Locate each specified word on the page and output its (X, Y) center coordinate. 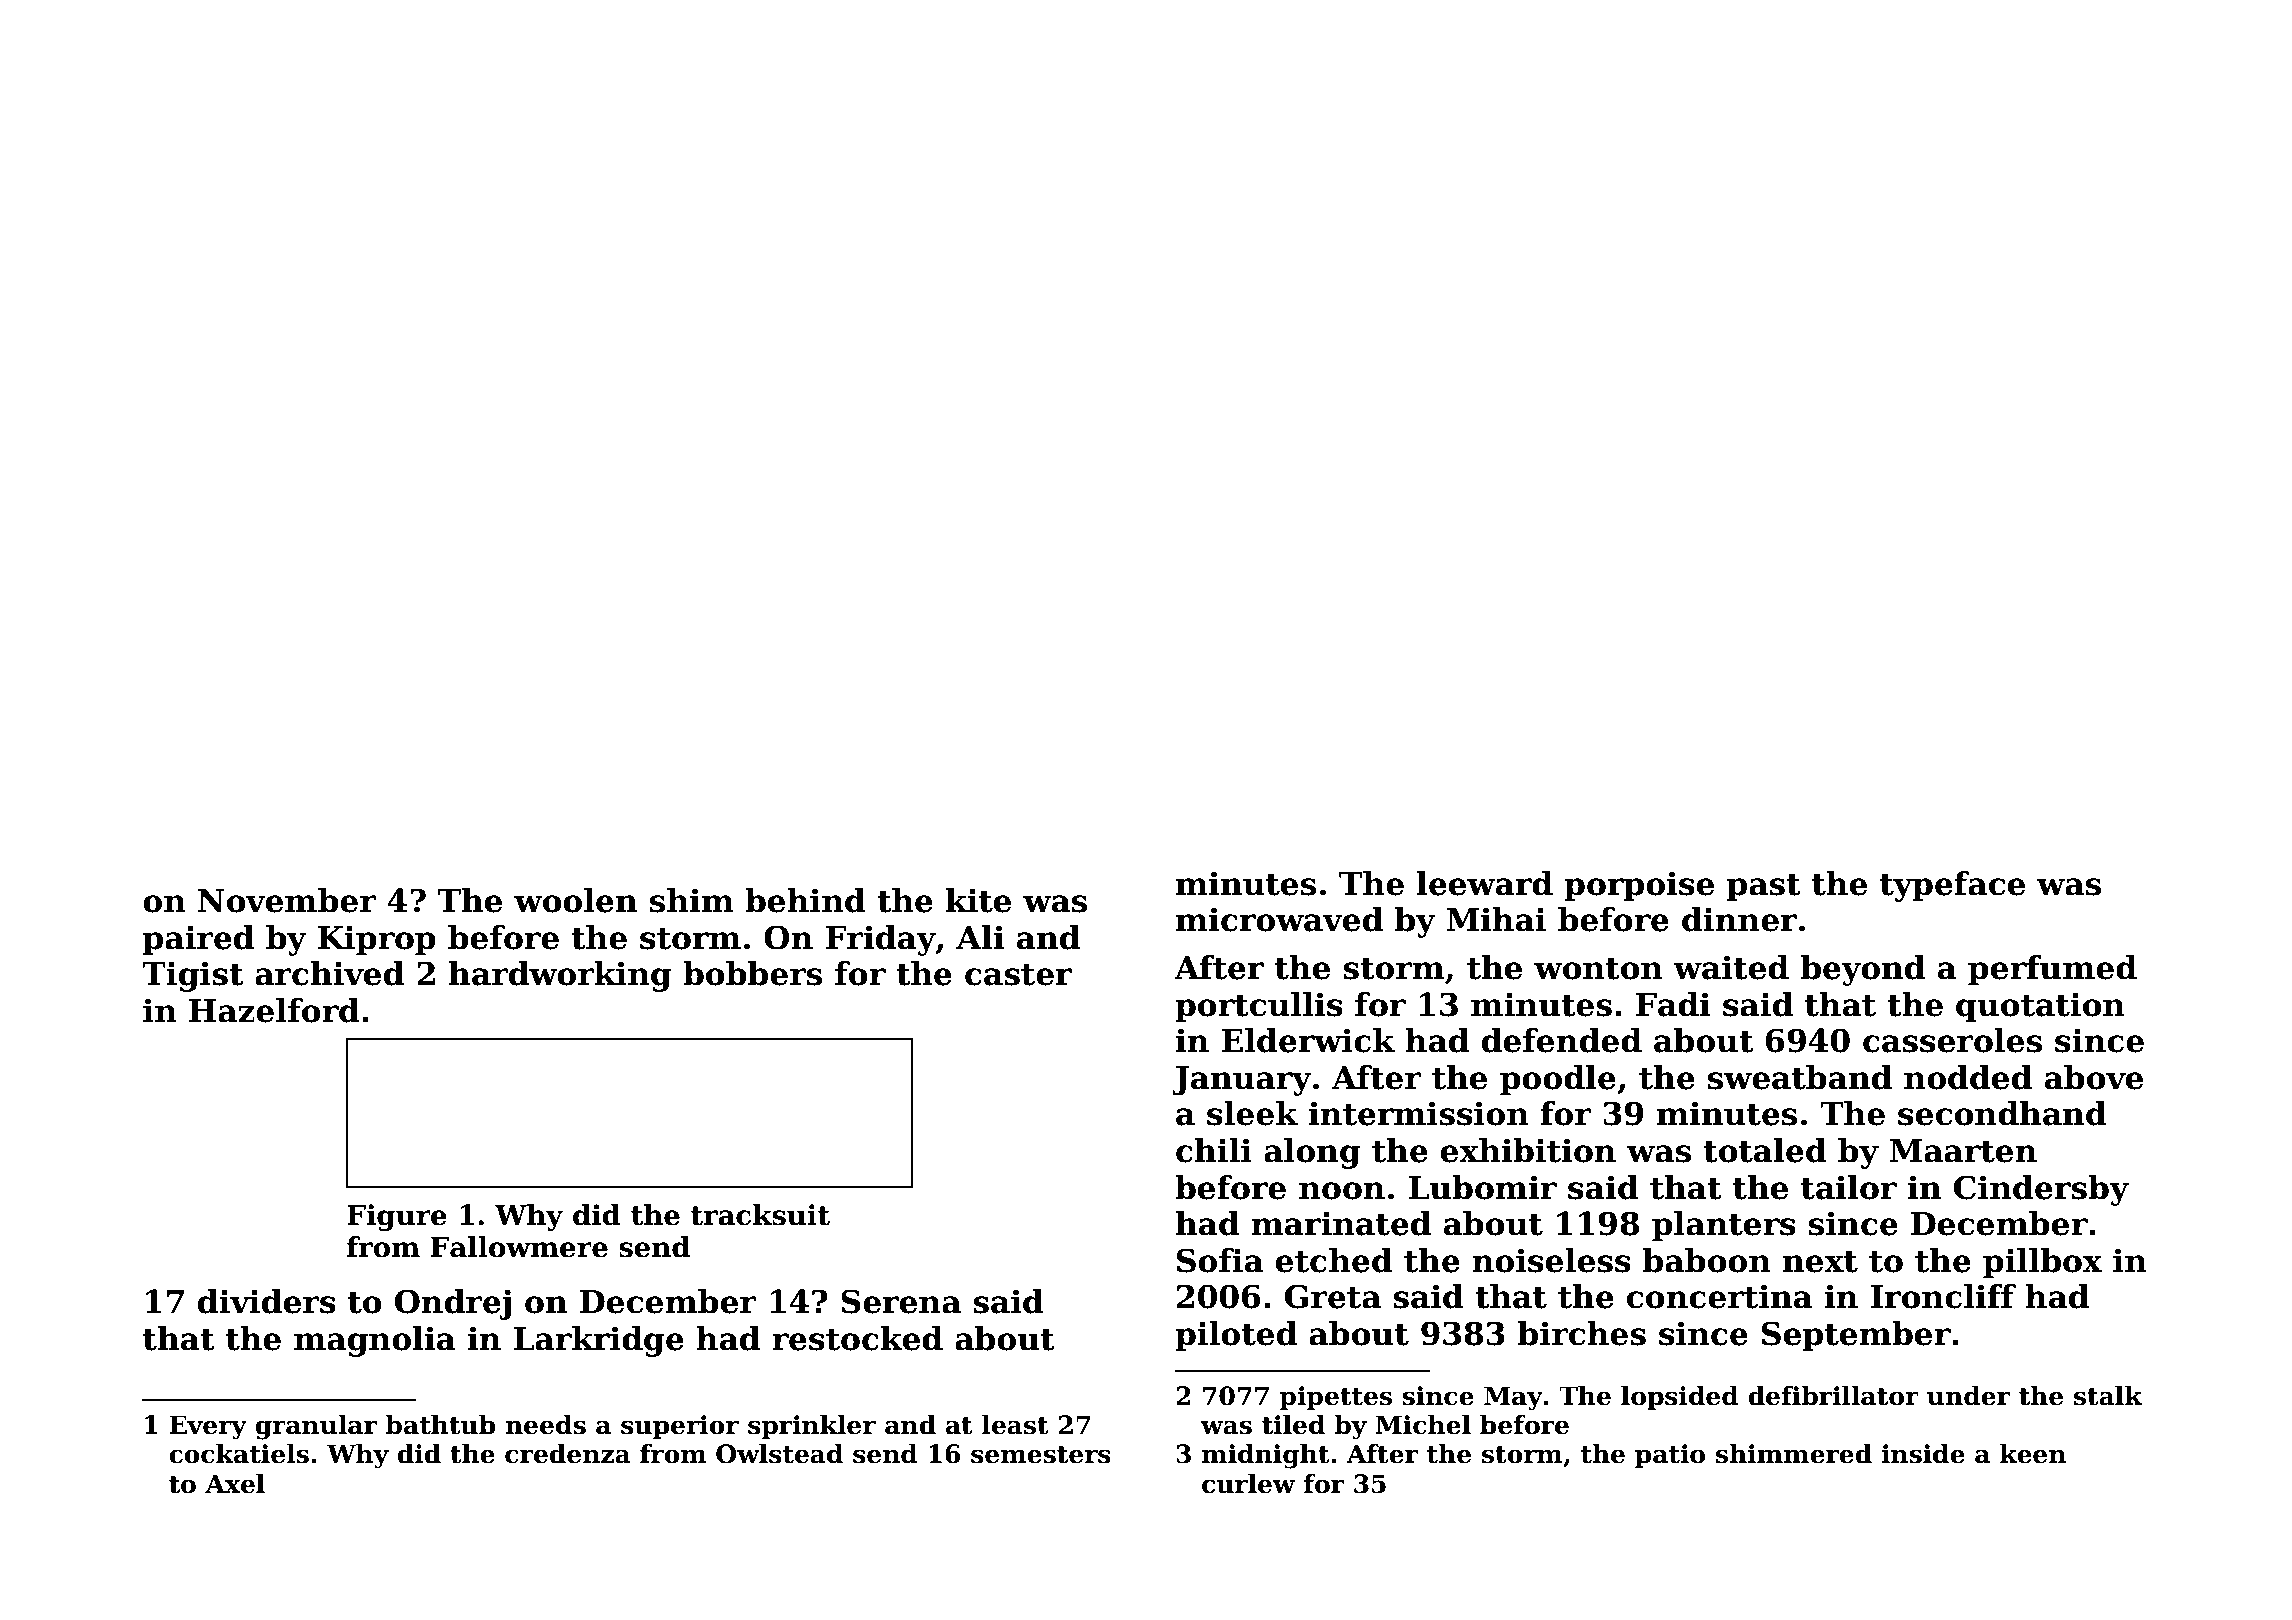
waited (1731, 967)
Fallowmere (519, 1247)
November (287, 900)
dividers (267, 1301)
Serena (901, 1301)
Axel (235, 1484)
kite (978, 900)
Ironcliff (1943, 1296)
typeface (1952, 886)
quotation (2040, 1007)
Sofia (1220, 1260)
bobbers (752, 973)
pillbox (2042, 1263)
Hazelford (274, 1010)
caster (1018, 975)
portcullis (1259, 1007)
